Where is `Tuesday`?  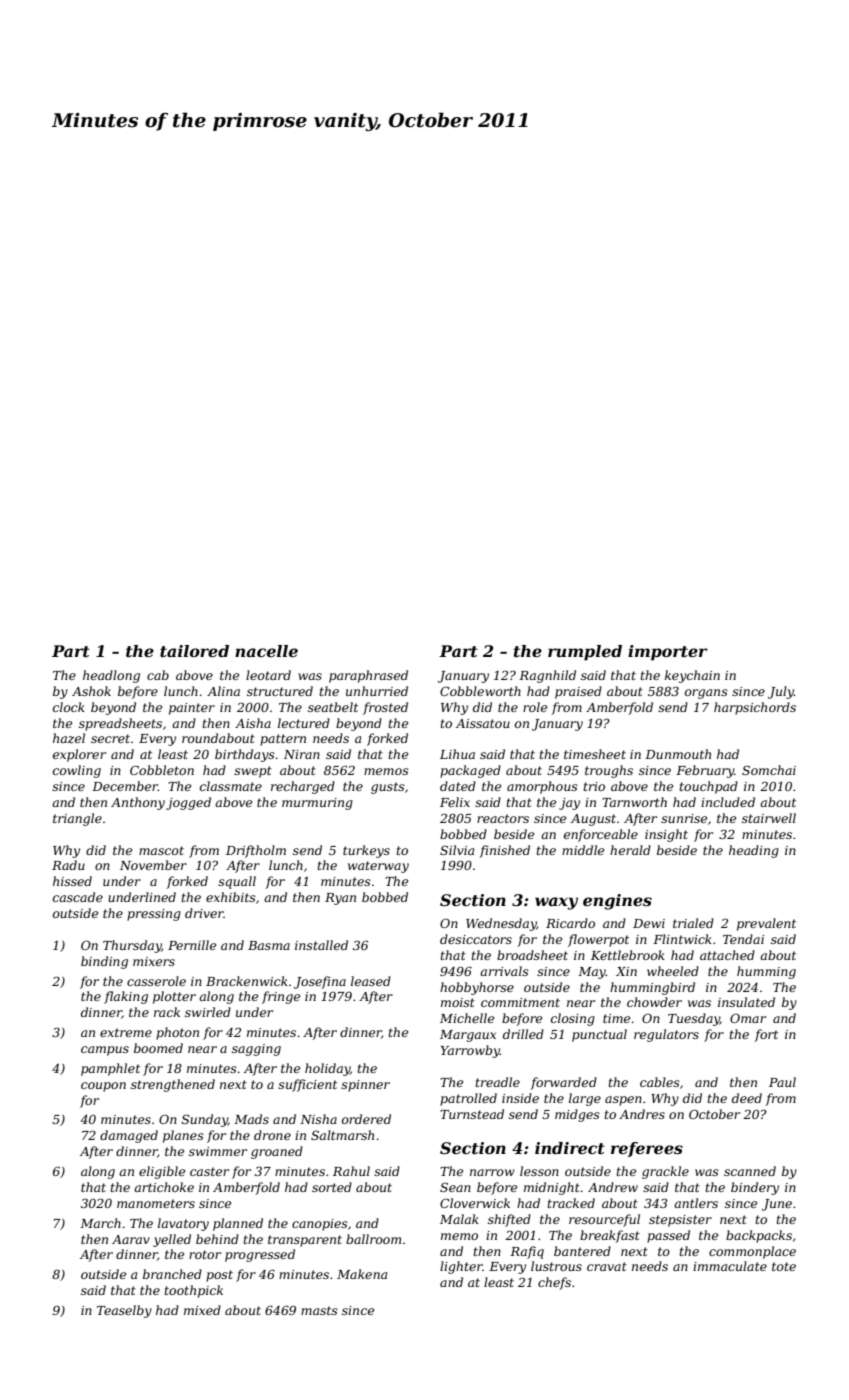 Tuesday is located at coordinates (694, 1019).
